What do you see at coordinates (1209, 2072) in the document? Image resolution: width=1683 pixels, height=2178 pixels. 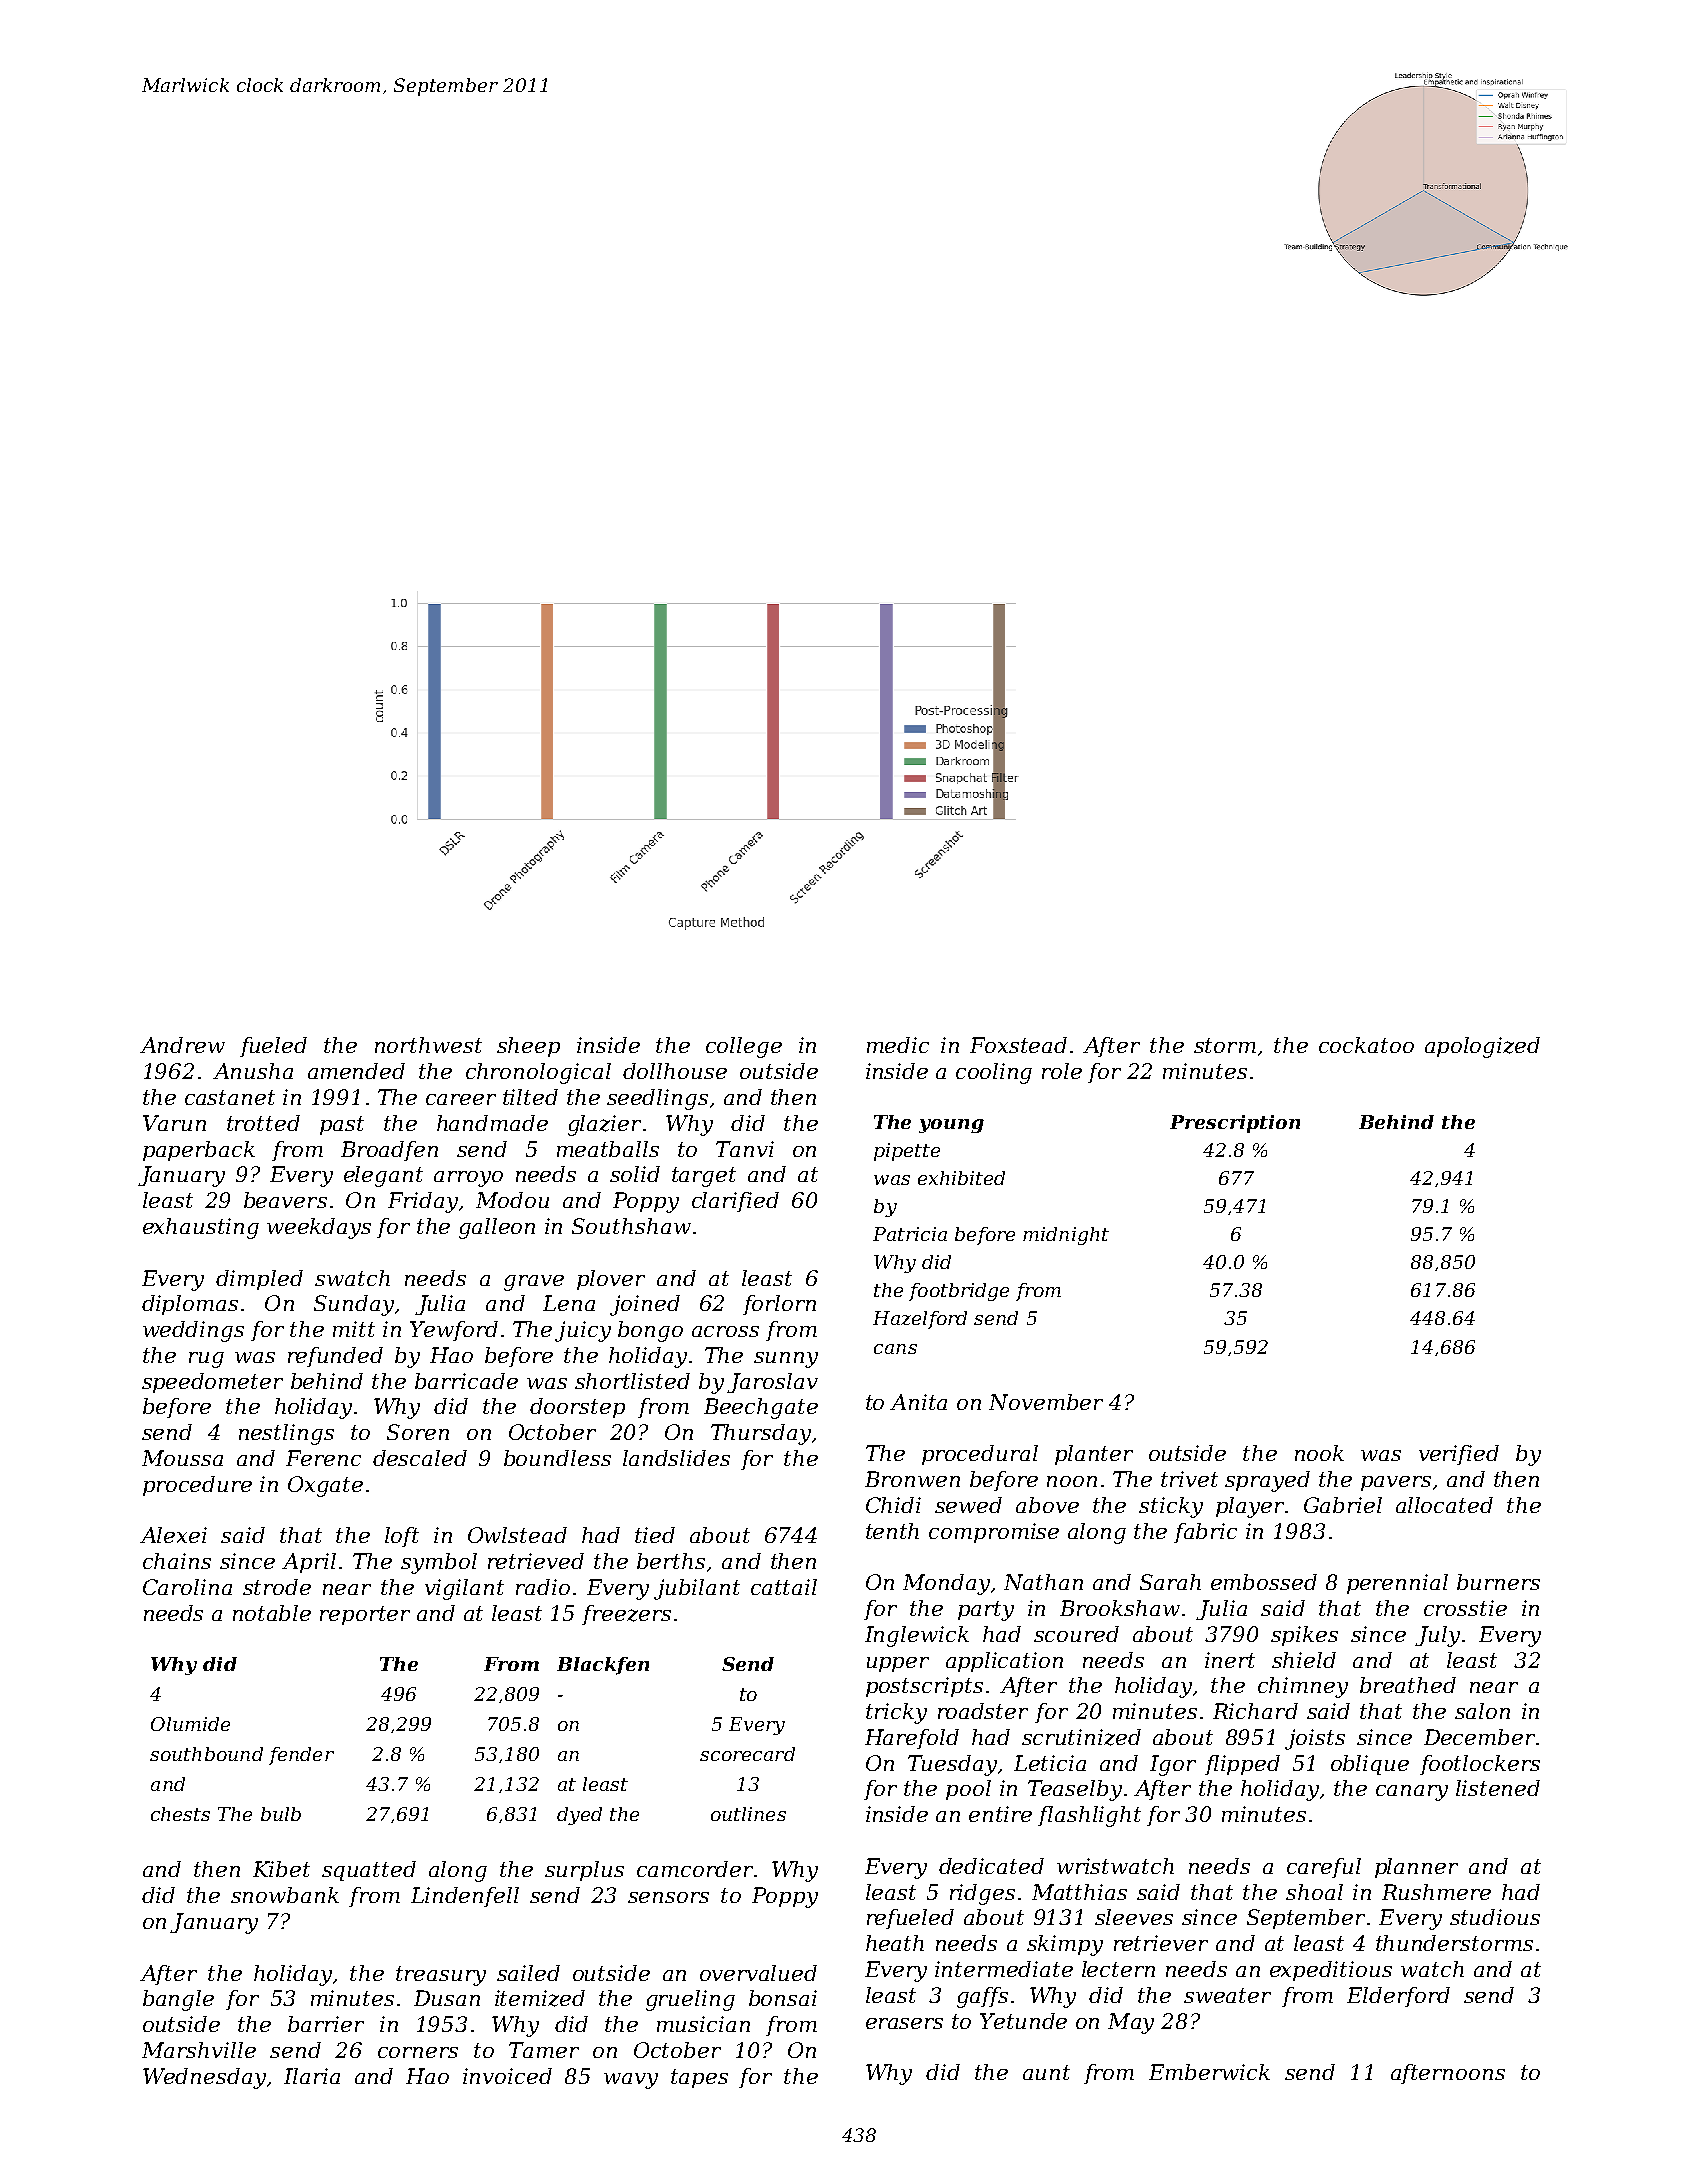 I see `Emberwick` at bounding box center [1209, 2072].
